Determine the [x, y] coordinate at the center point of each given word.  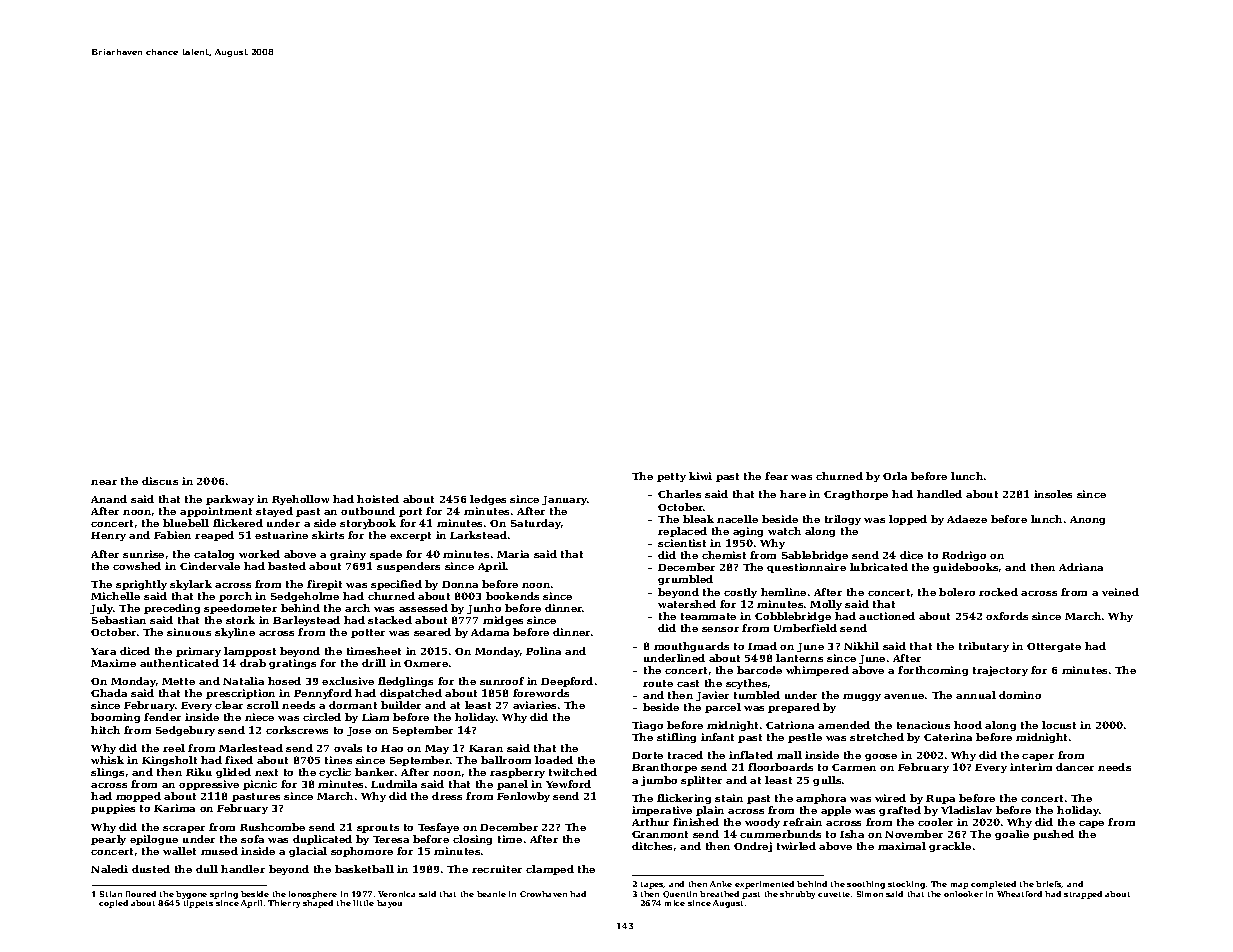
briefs [1049, 884]
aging [748, 532]
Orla [895, 476]
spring [224, 895]
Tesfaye [438, 828]
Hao [392, 748]
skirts [328, 535]
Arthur [650, 822]
